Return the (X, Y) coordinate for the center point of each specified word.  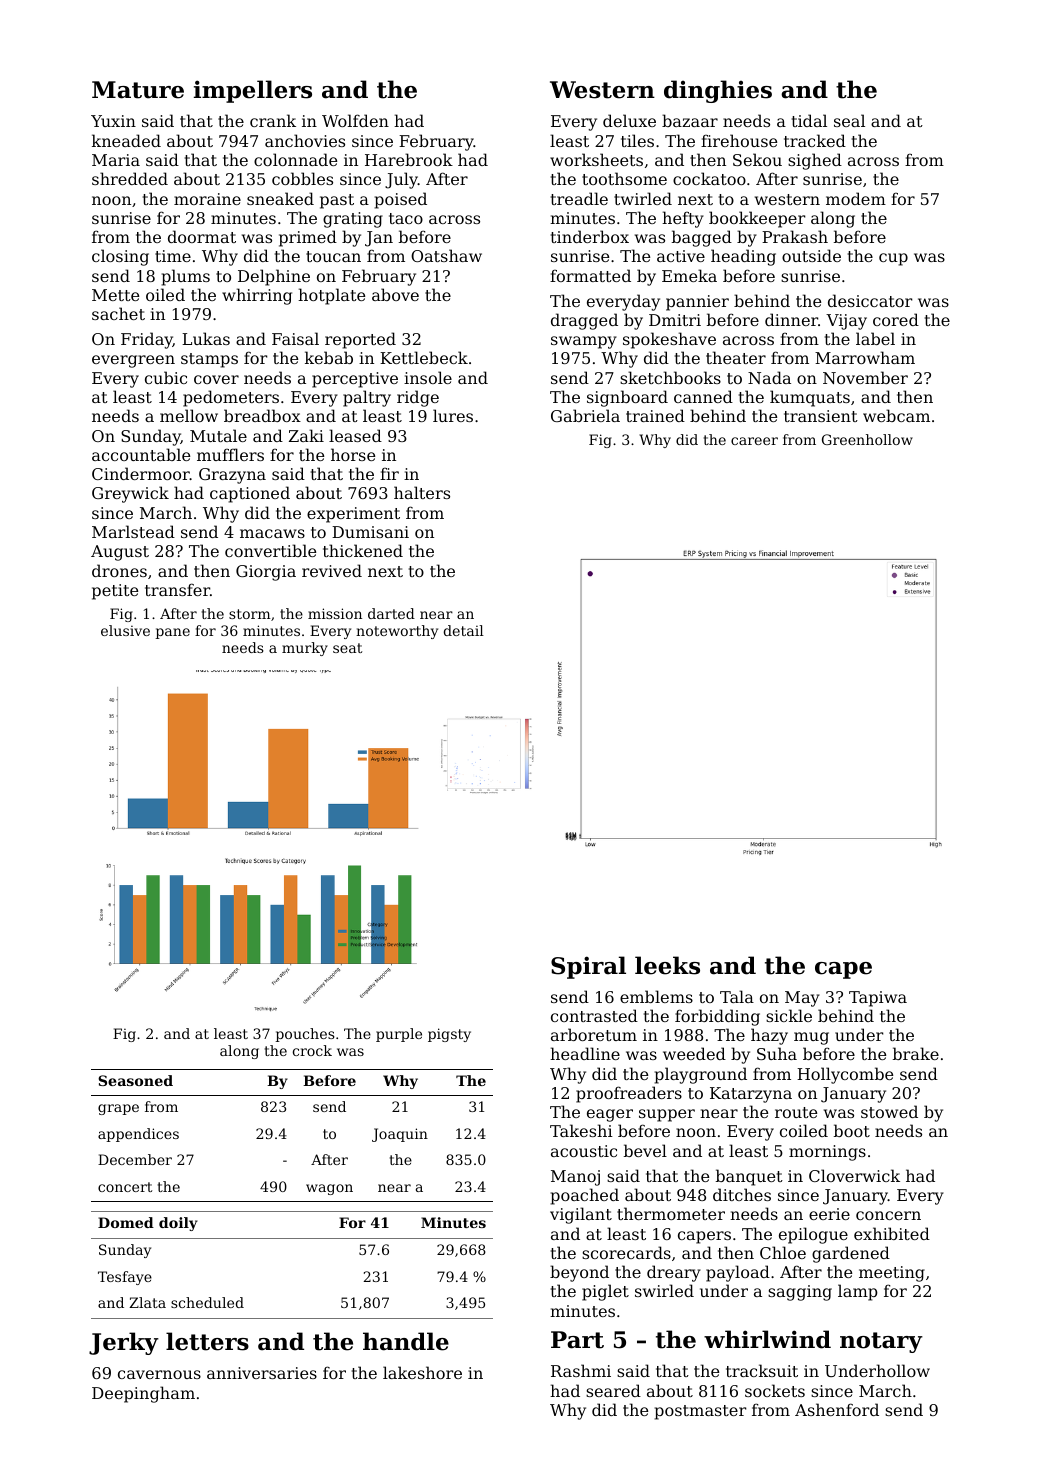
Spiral (588, 967)
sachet (118, 313)
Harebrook (409, 159)
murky (305, 649)
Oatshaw (446, 255)
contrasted (594, 1015)
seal (849, 120)
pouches (305, 1035)
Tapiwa (878, 999)
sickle (789, 1015)
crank (273, 120)
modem (856, 198)
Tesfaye (125, 1278)
